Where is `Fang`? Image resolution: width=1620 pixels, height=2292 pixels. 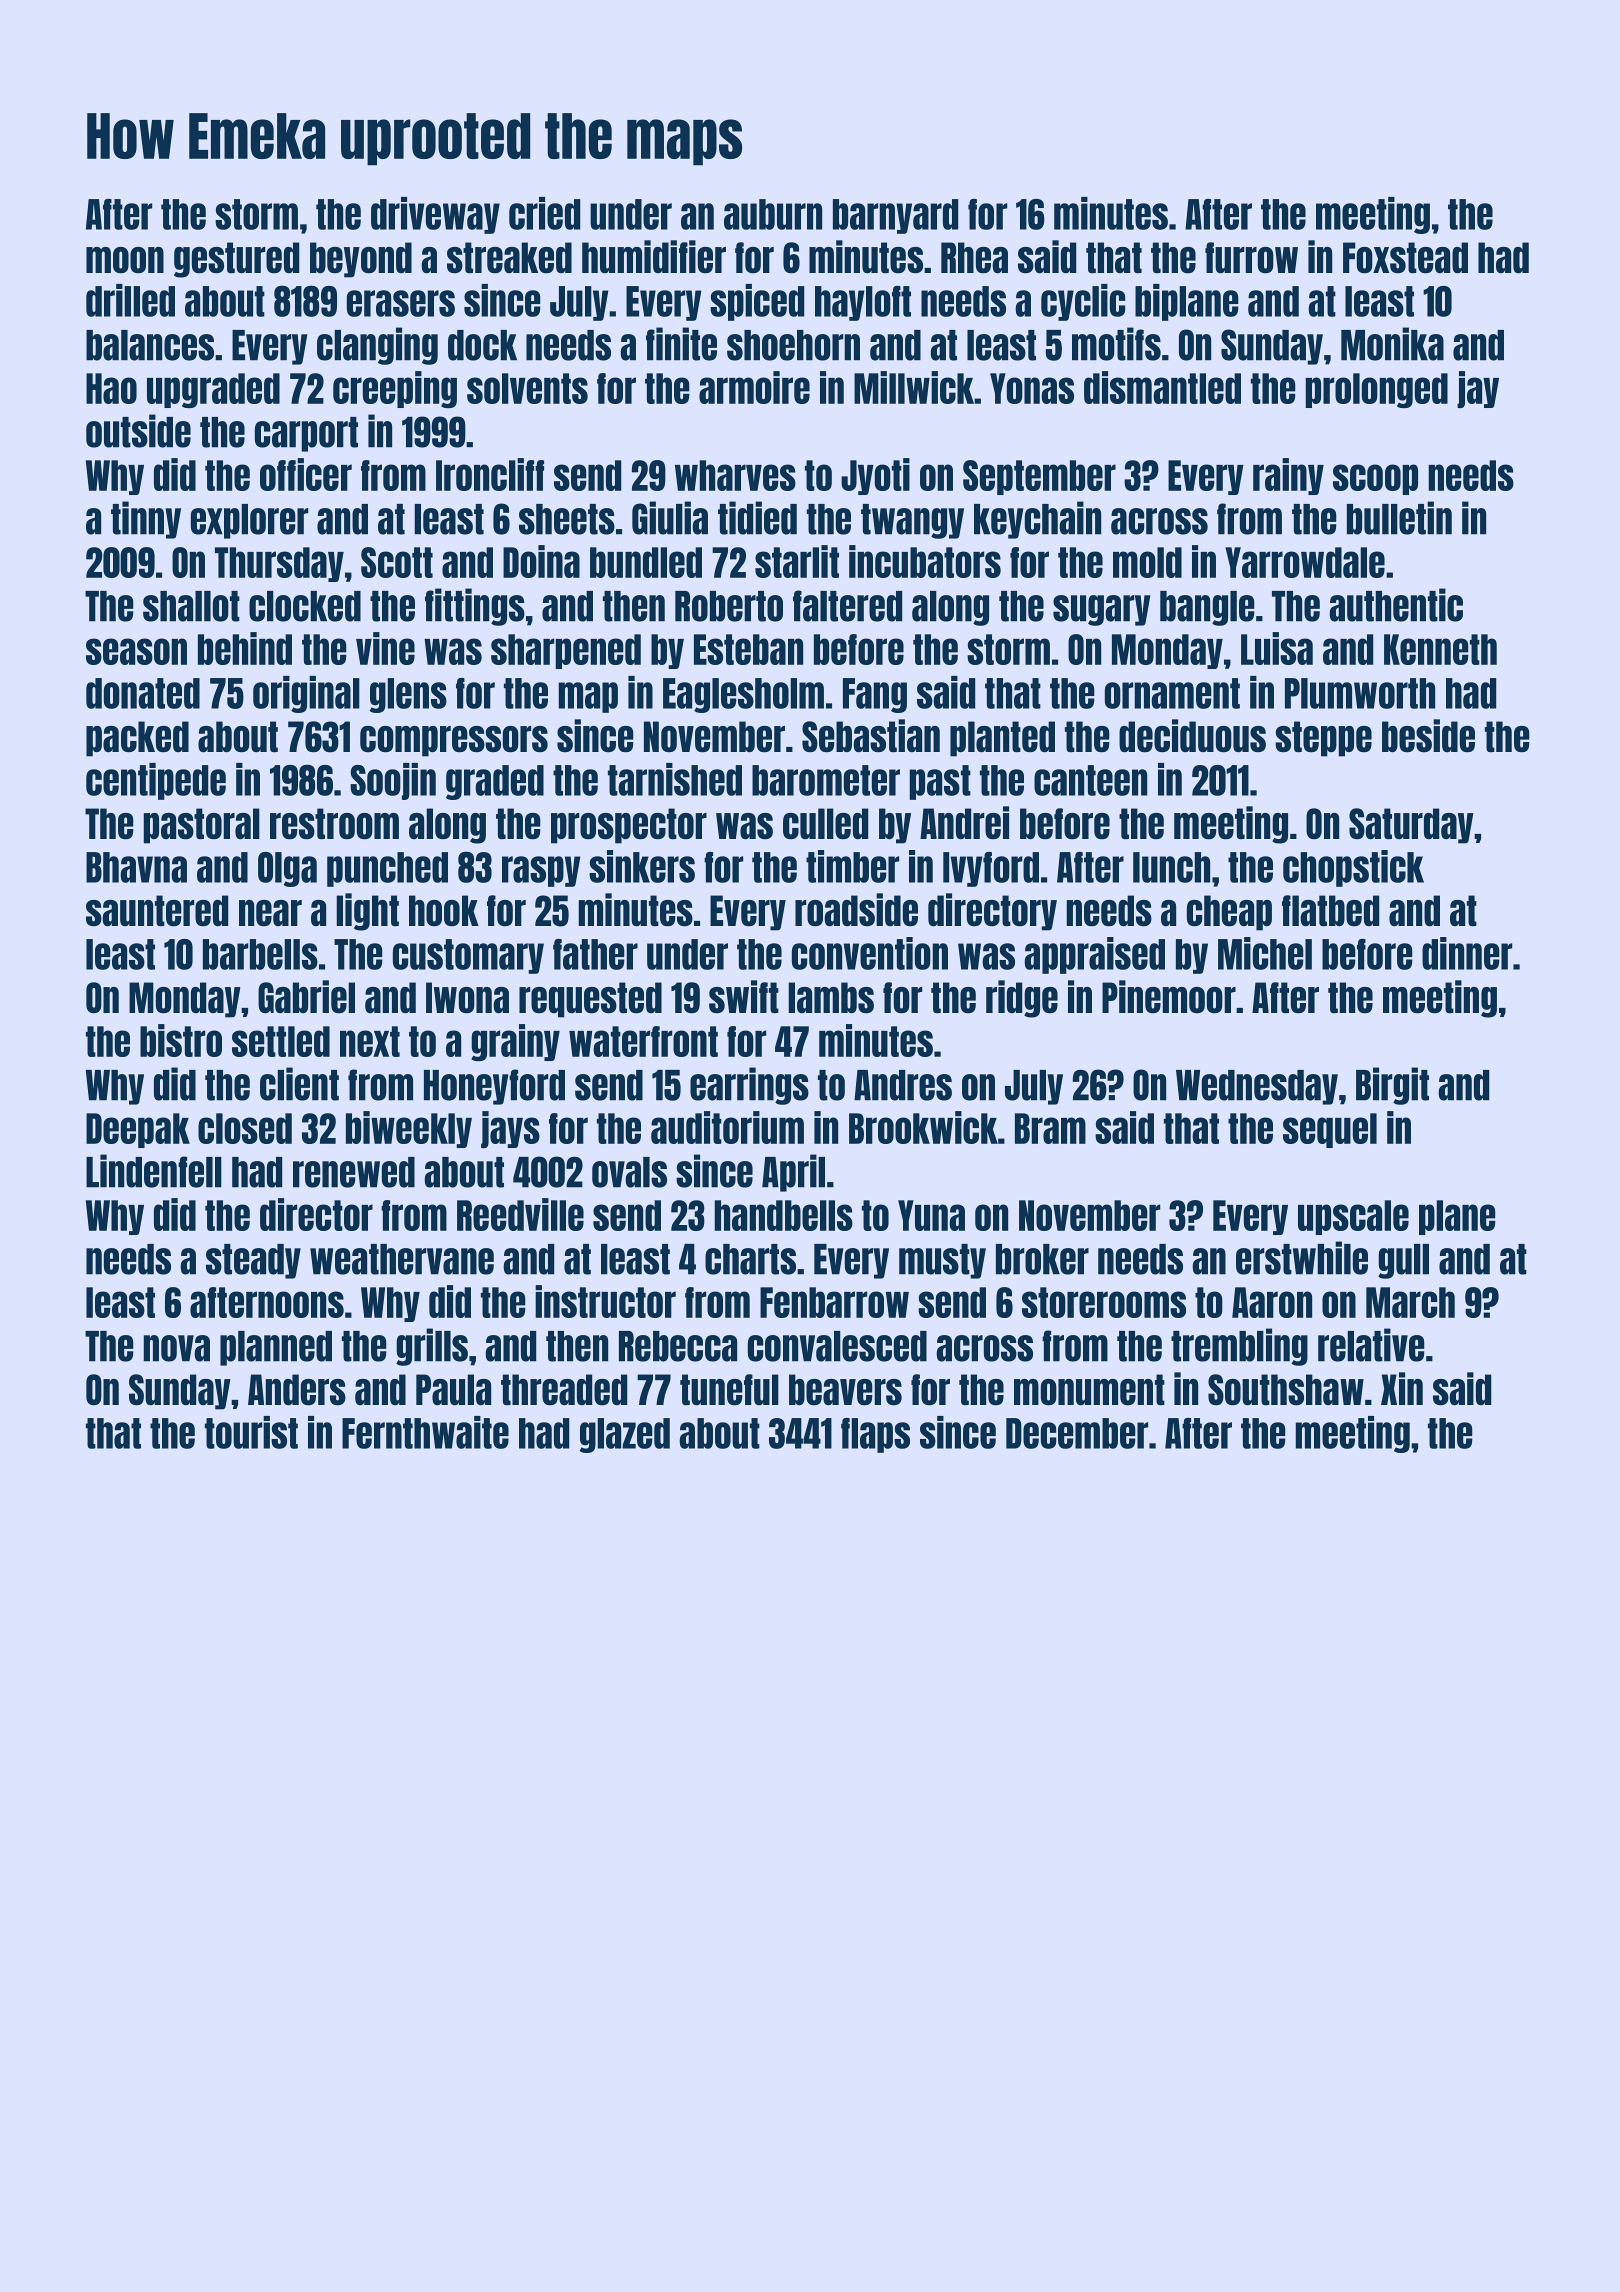
Fang is located at coordinates (875, 695).
